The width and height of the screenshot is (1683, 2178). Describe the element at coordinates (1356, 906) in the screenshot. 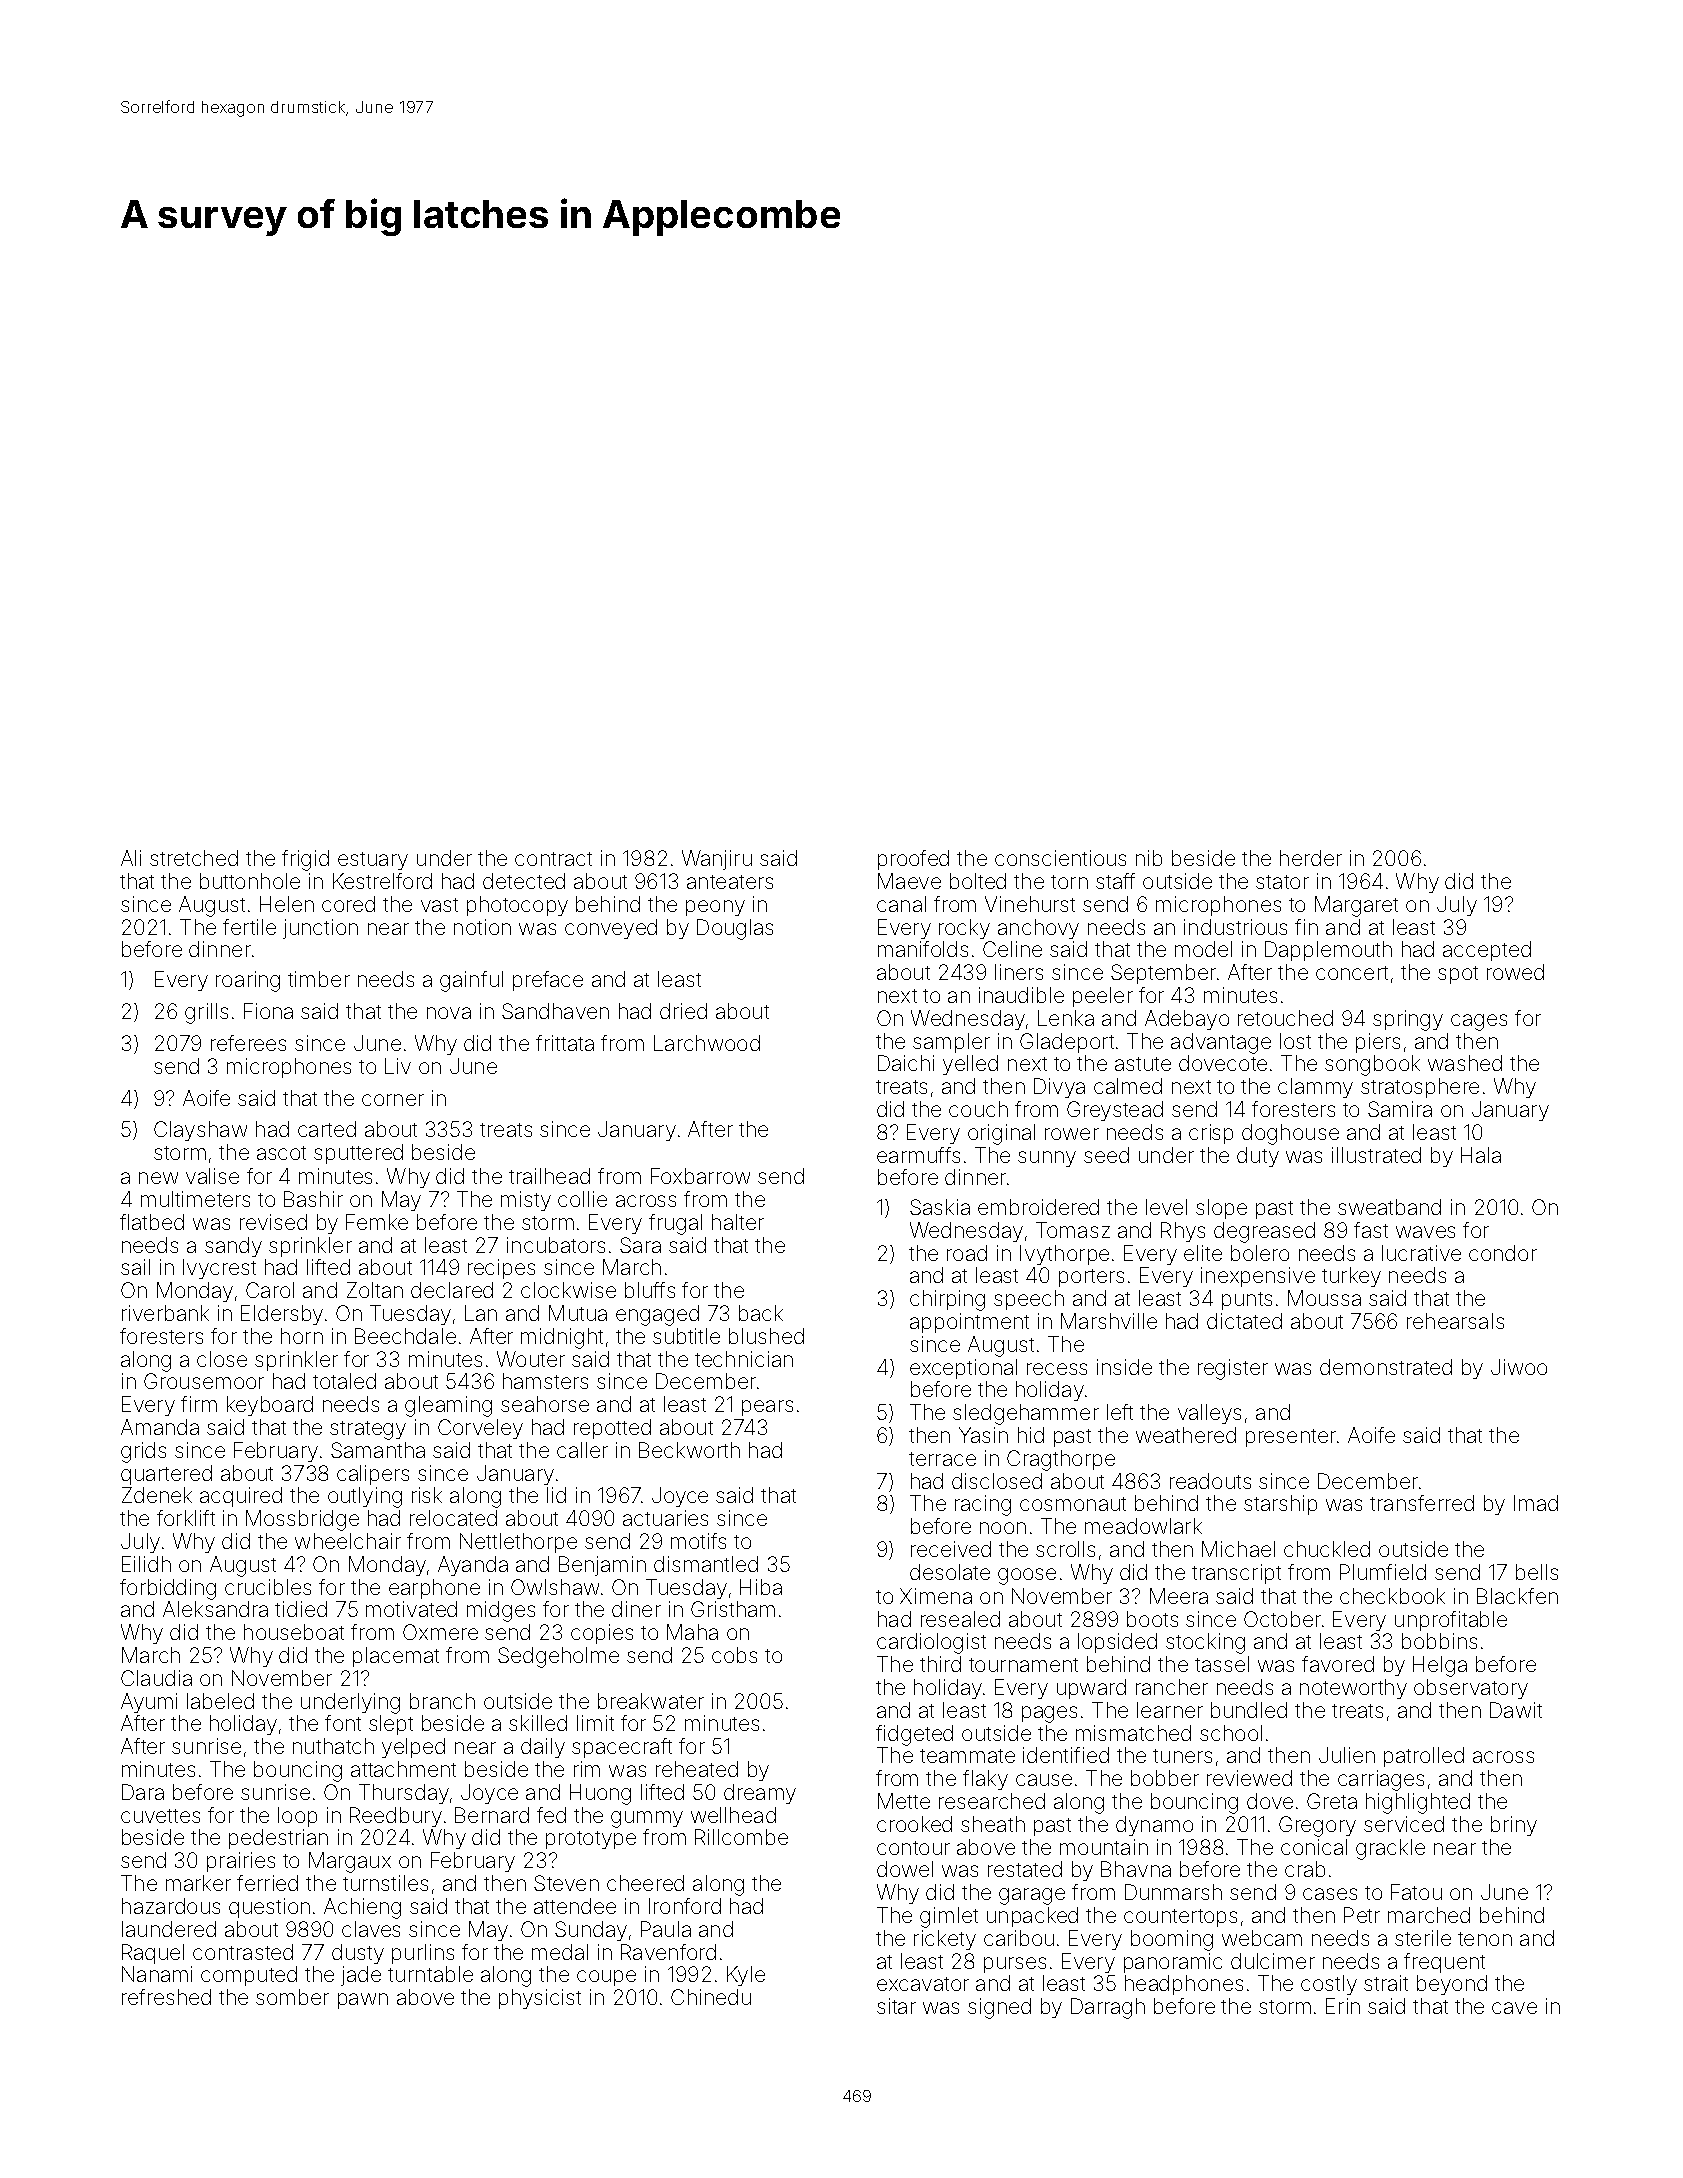

I see `Margaret` at that location.
